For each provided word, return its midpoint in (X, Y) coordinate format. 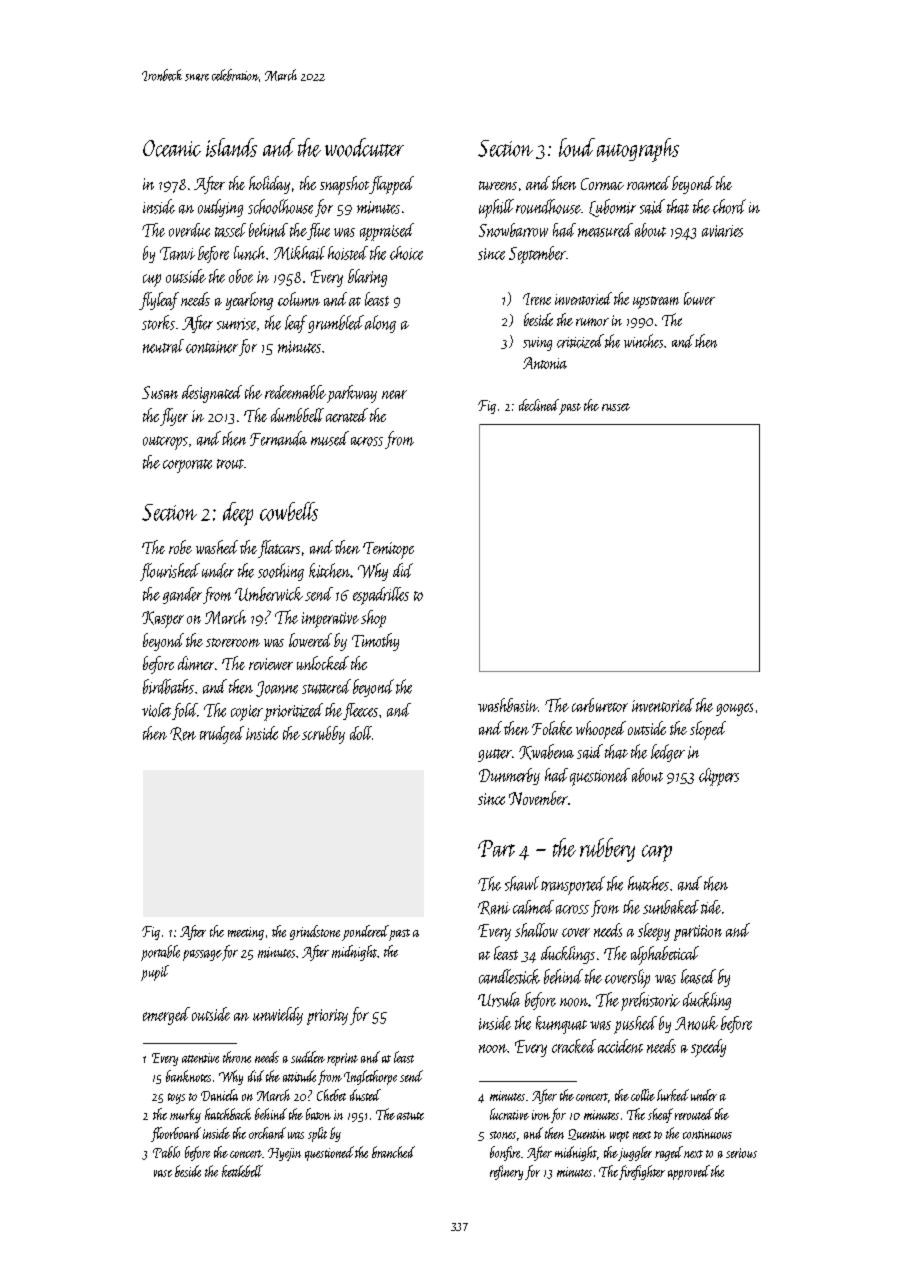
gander (182, 595)
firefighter (642, 1172)
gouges (734, 709)
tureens (498, 185)
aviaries (722, 231)
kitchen (329, 570)
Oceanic (172, 148)
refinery (506, 1172)
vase (163, 1173)
